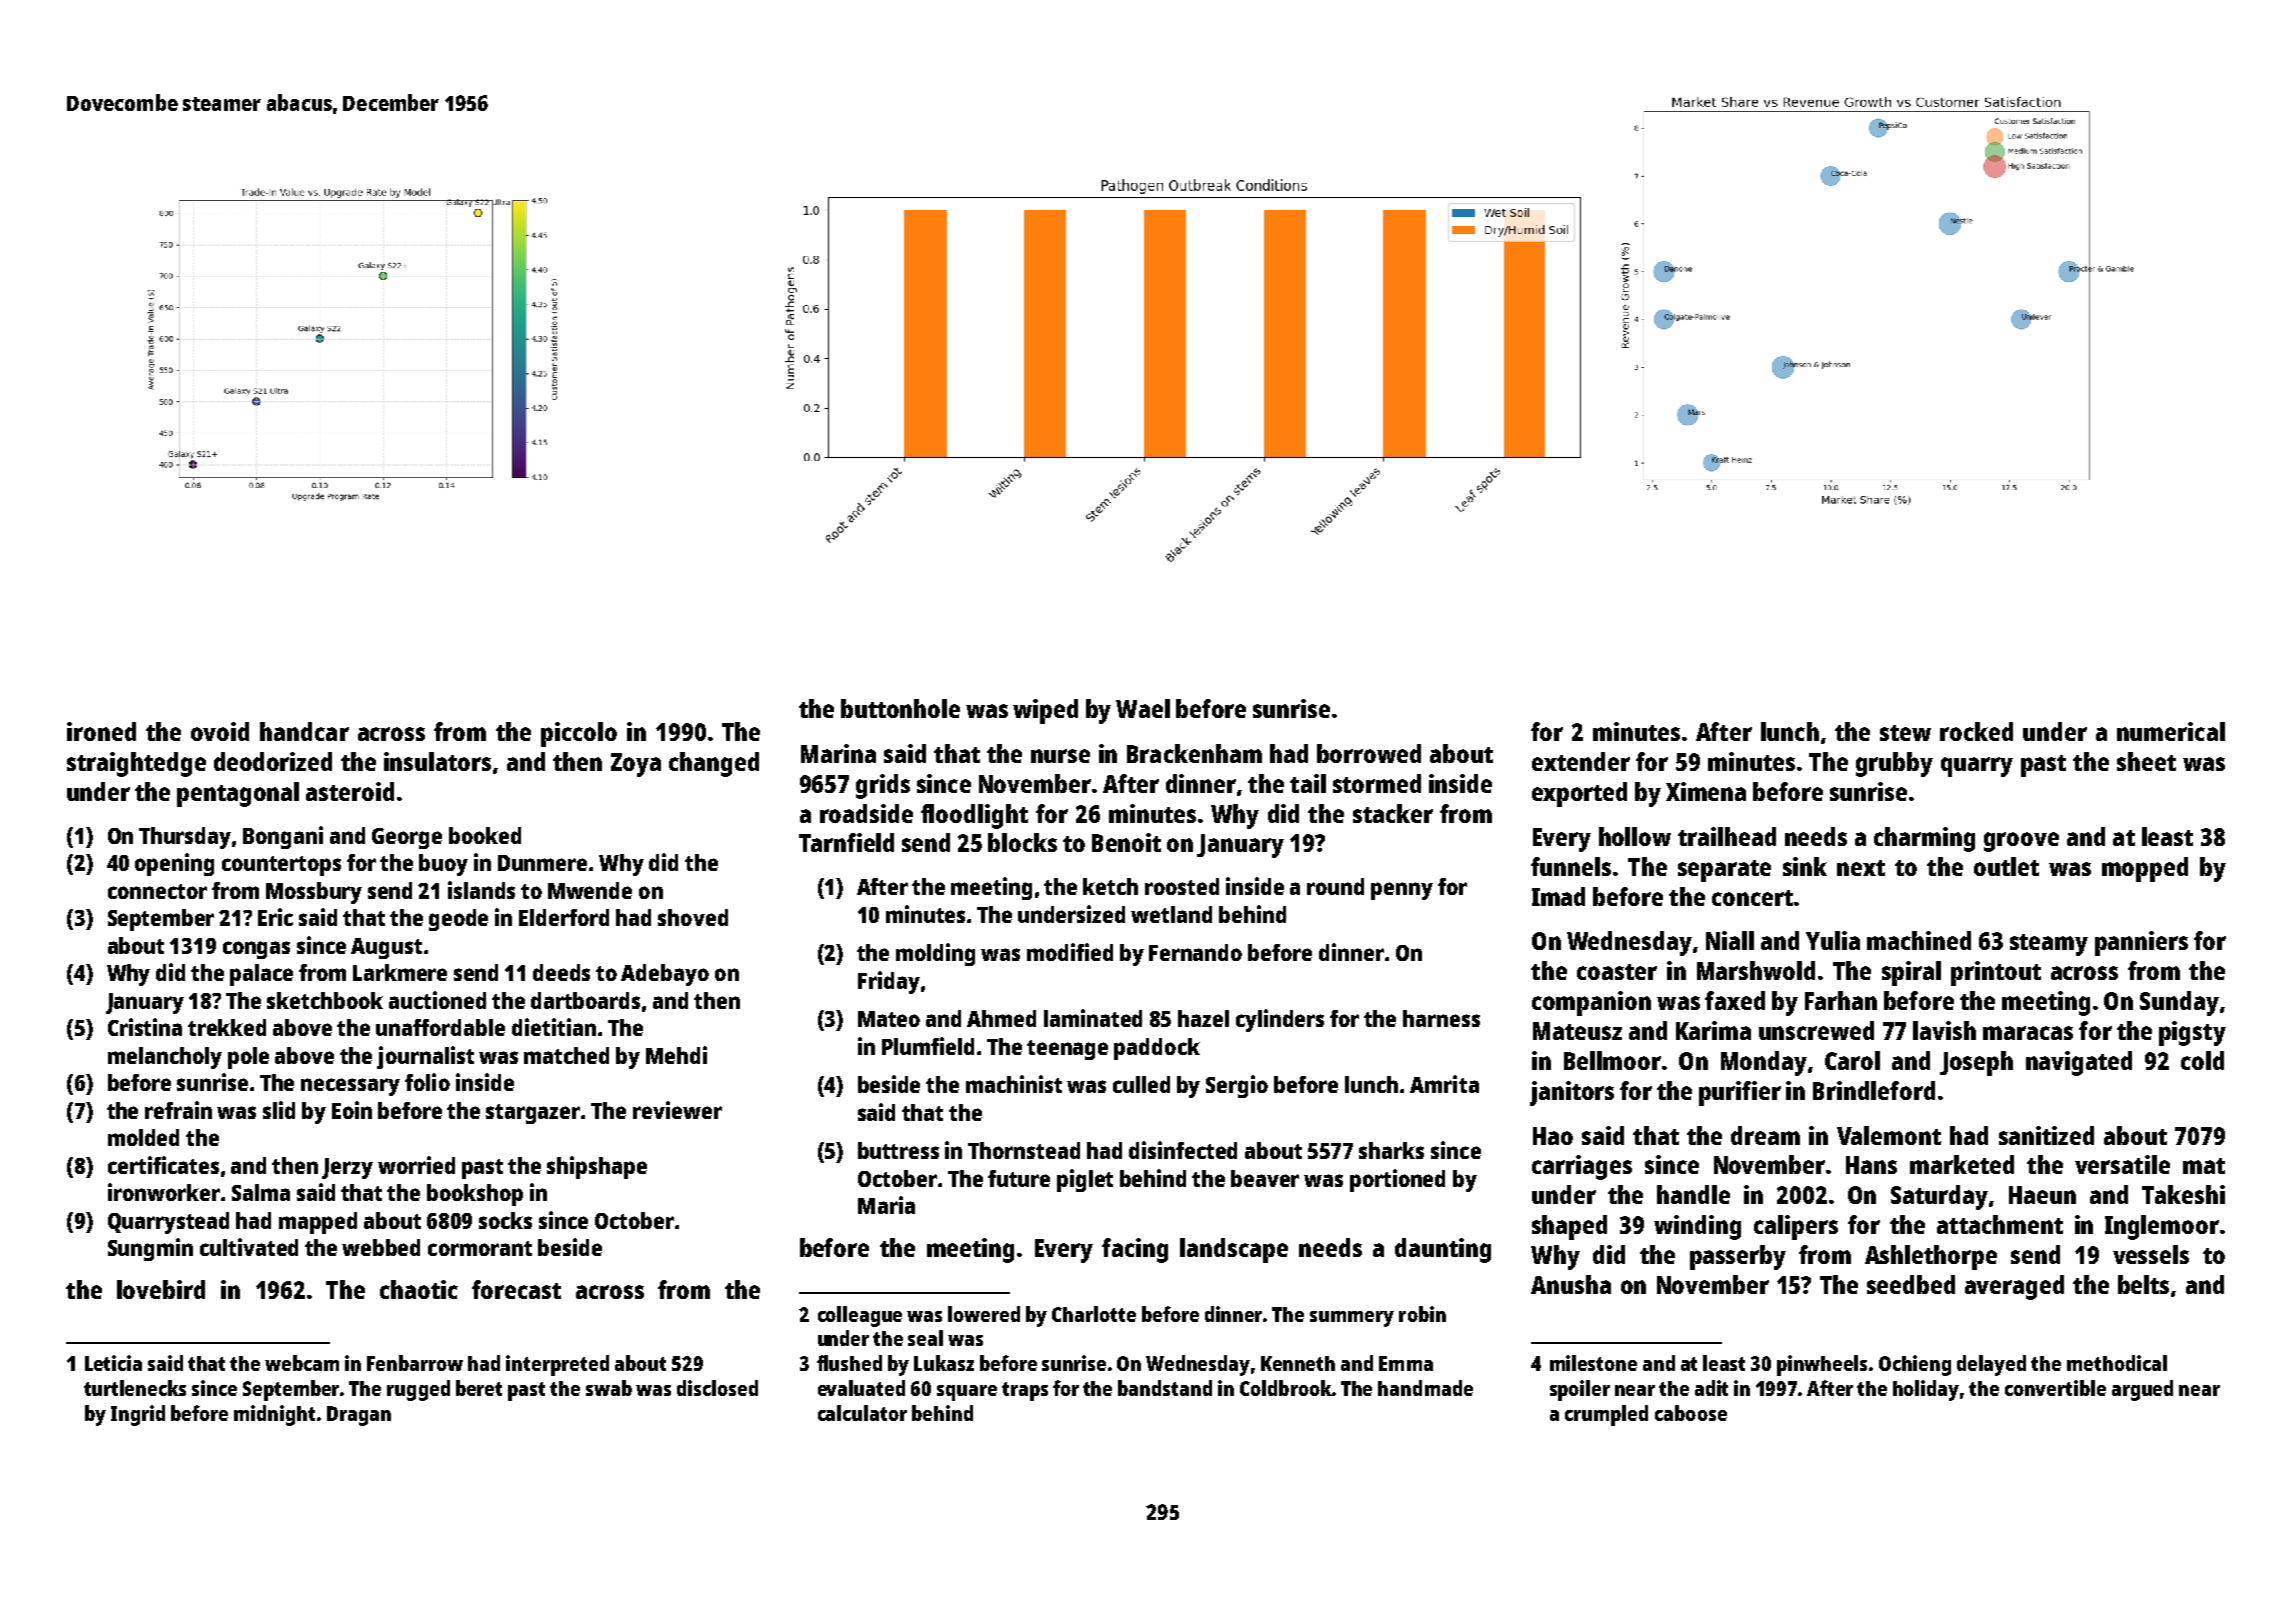 This image has height=1620, width=2292. Describe the element at coordinates (665, 975) in the image. I see `Adebayo` at that location.
